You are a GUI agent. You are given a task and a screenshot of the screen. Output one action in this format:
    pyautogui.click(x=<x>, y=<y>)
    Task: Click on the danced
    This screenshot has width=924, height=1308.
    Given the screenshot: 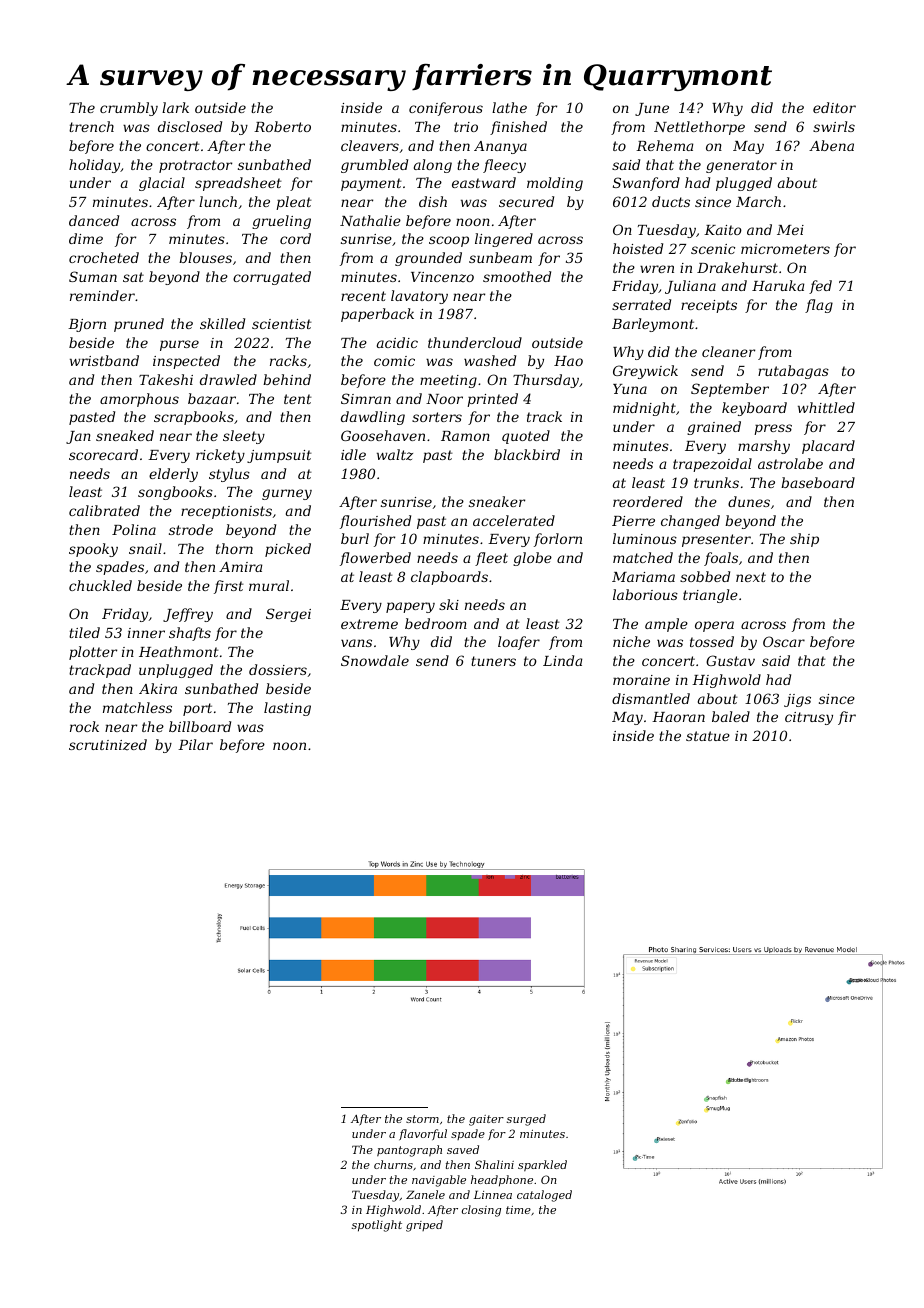 What is the action you would take?
    pyautogui.click(x=94, y=220)
